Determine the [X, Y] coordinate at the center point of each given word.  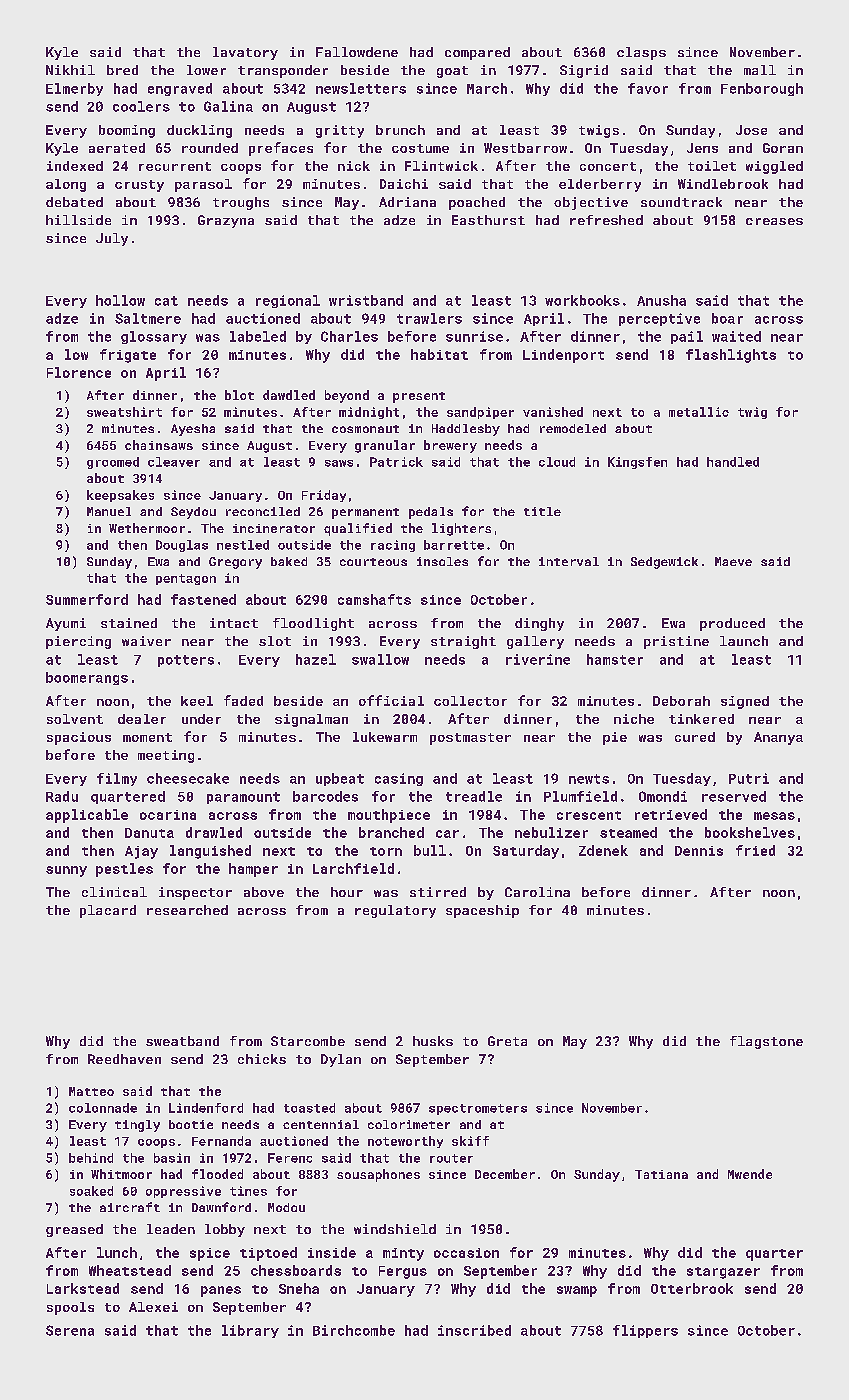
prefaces [281, 149]
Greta [507, 1041]
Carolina [537, 892]
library [250, 1331]
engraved [180, 89]
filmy [117, 779]
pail [687, 337]
